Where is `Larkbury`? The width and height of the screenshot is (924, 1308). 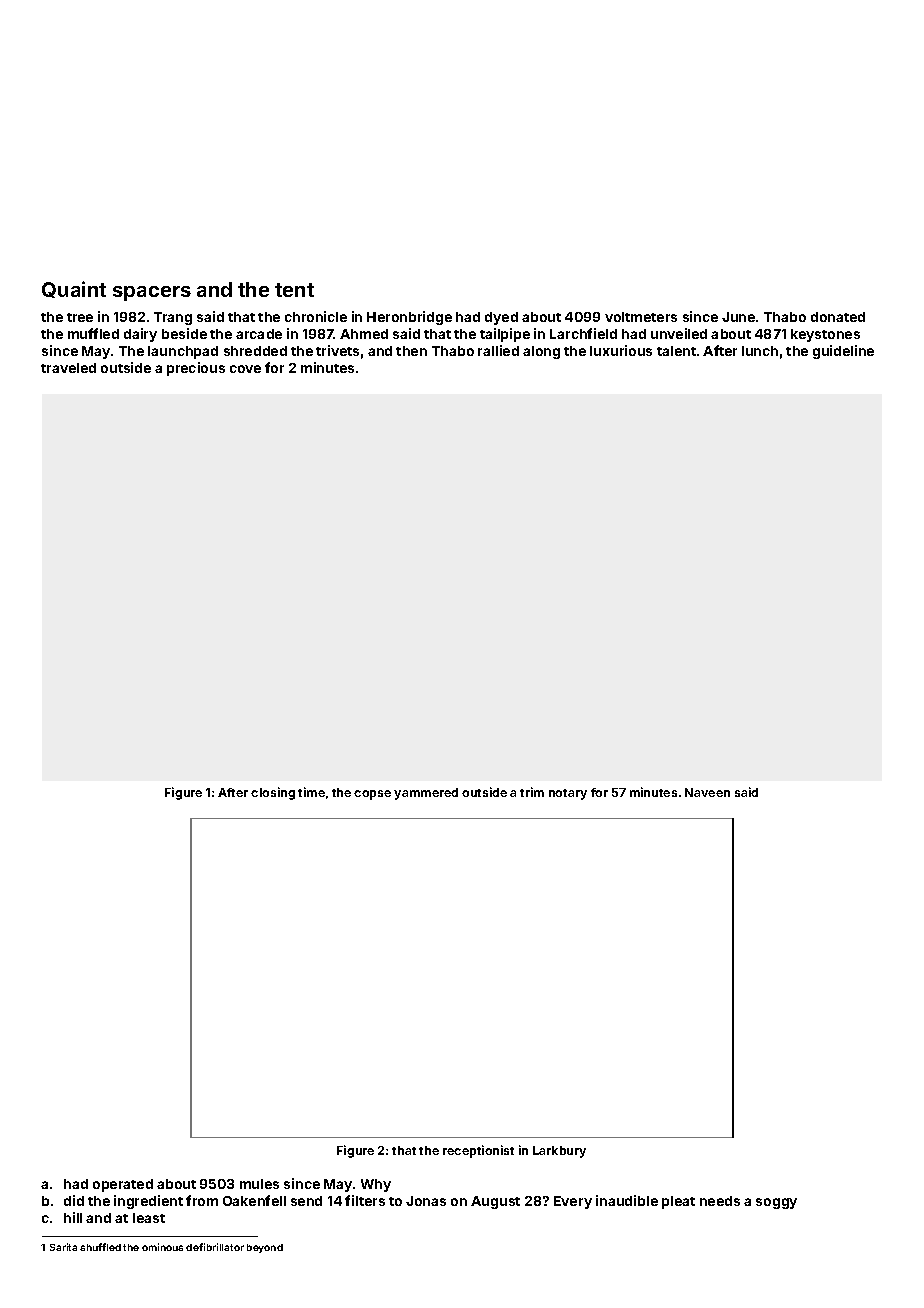
Larkbury is located at coordinates (559, 1152).
